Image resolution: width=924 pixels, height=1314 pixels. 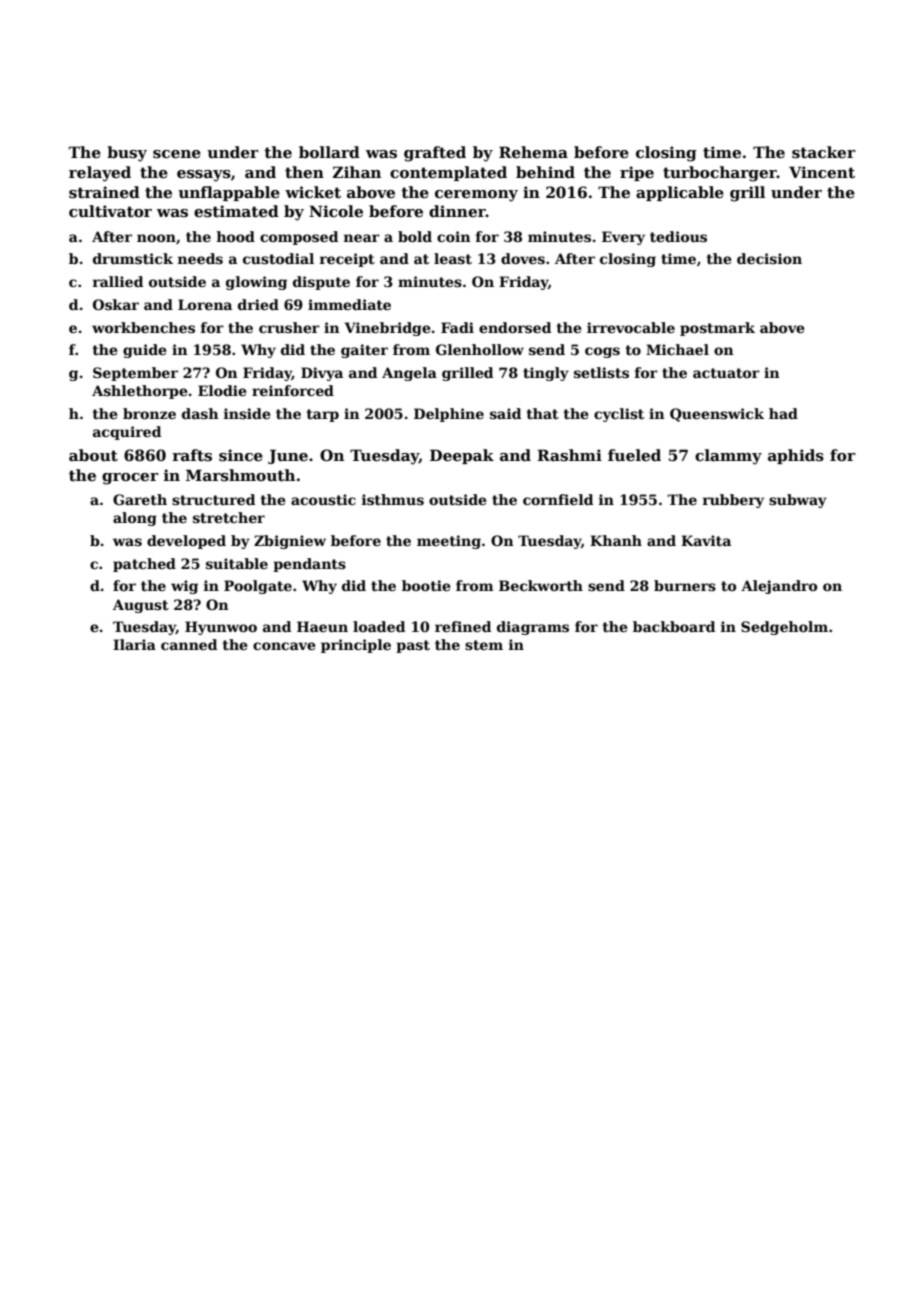 What do you see at coordinates (127, 154) in the screenshot?
I see `busy` at bounding box center [127, 154].
